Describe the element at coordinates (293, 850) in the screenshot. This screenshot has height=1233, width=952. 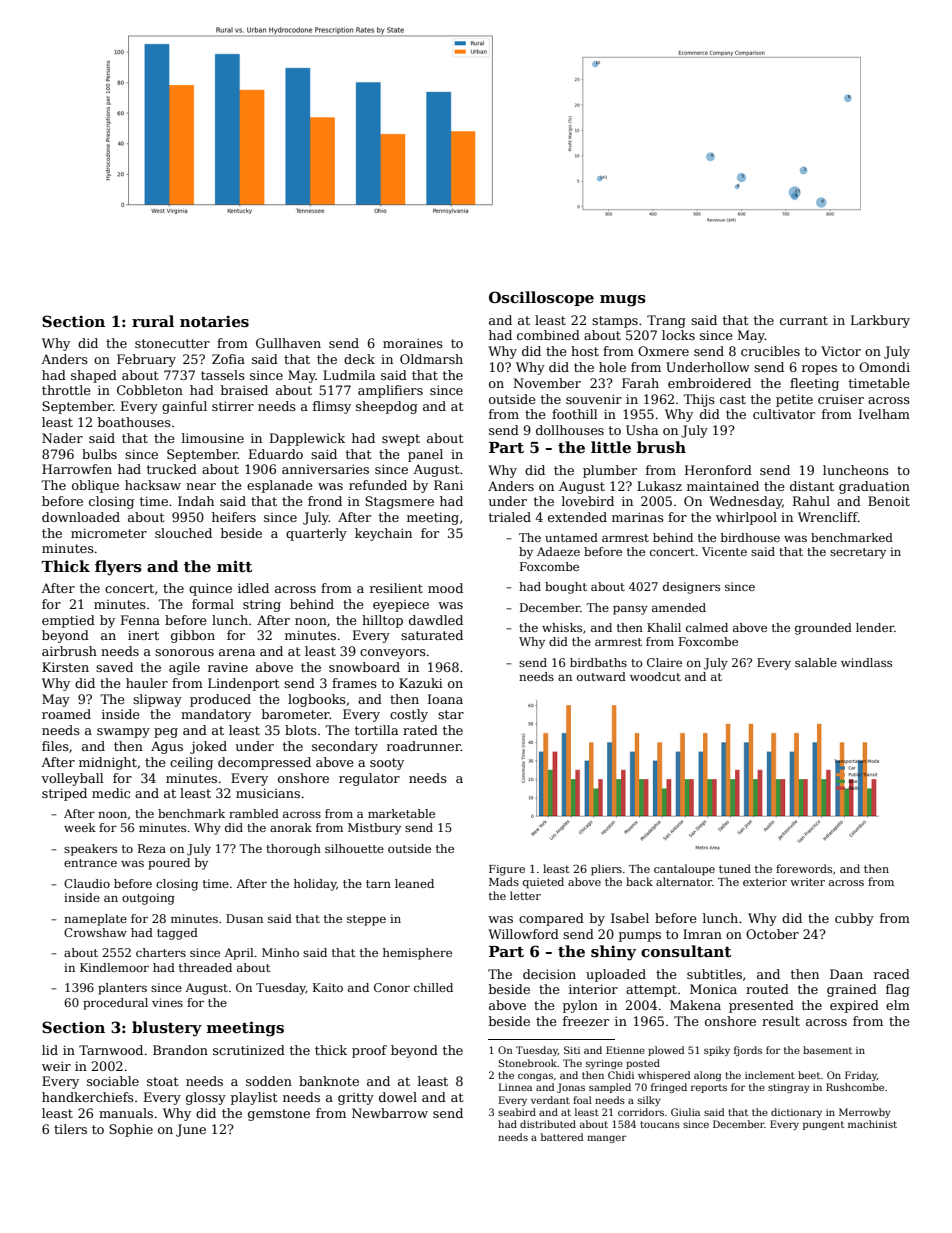
I see `thorough` at that location.
